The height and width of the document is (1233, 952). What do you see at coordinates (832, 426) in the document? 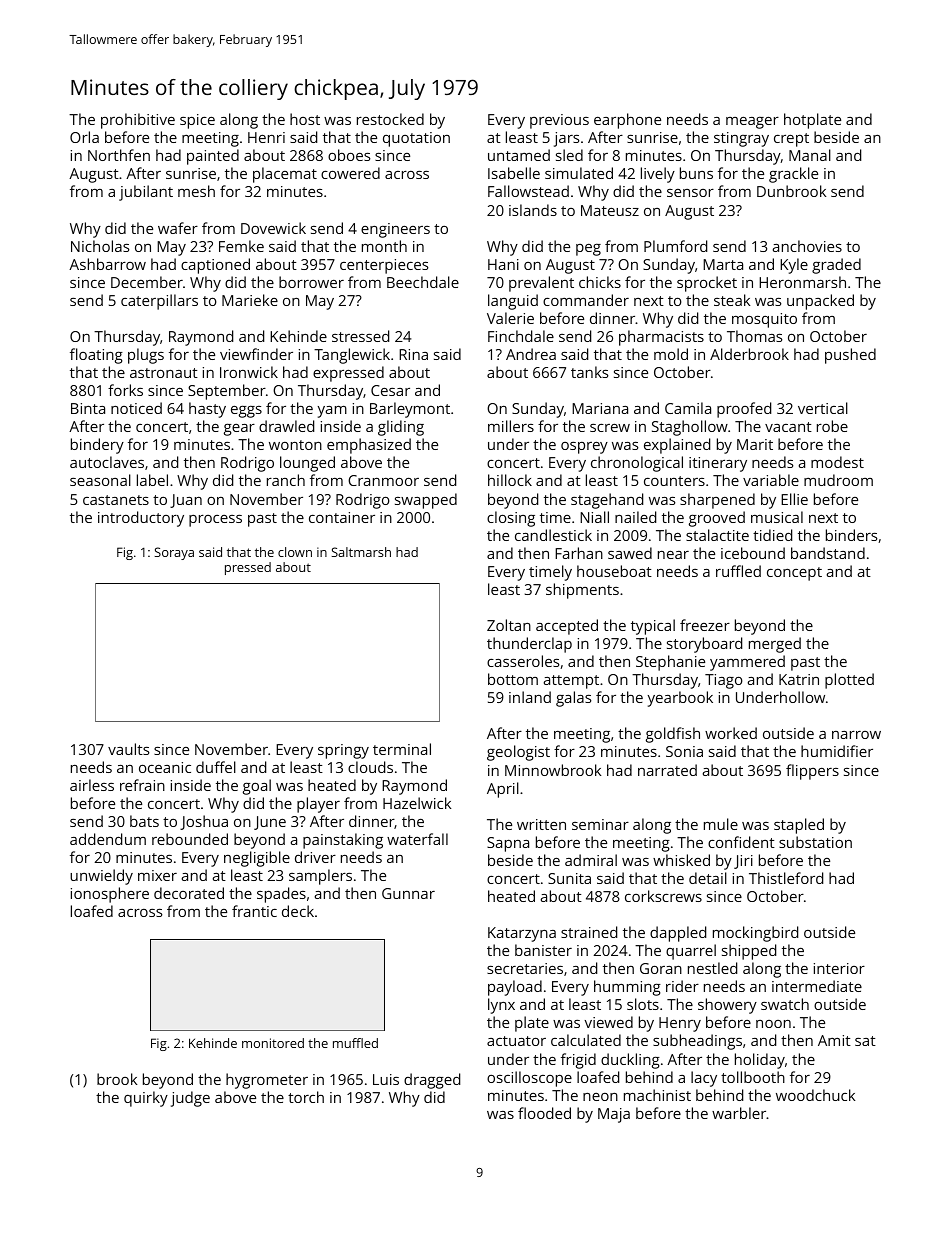
I see `robe` at bounding box center [832, 426].
